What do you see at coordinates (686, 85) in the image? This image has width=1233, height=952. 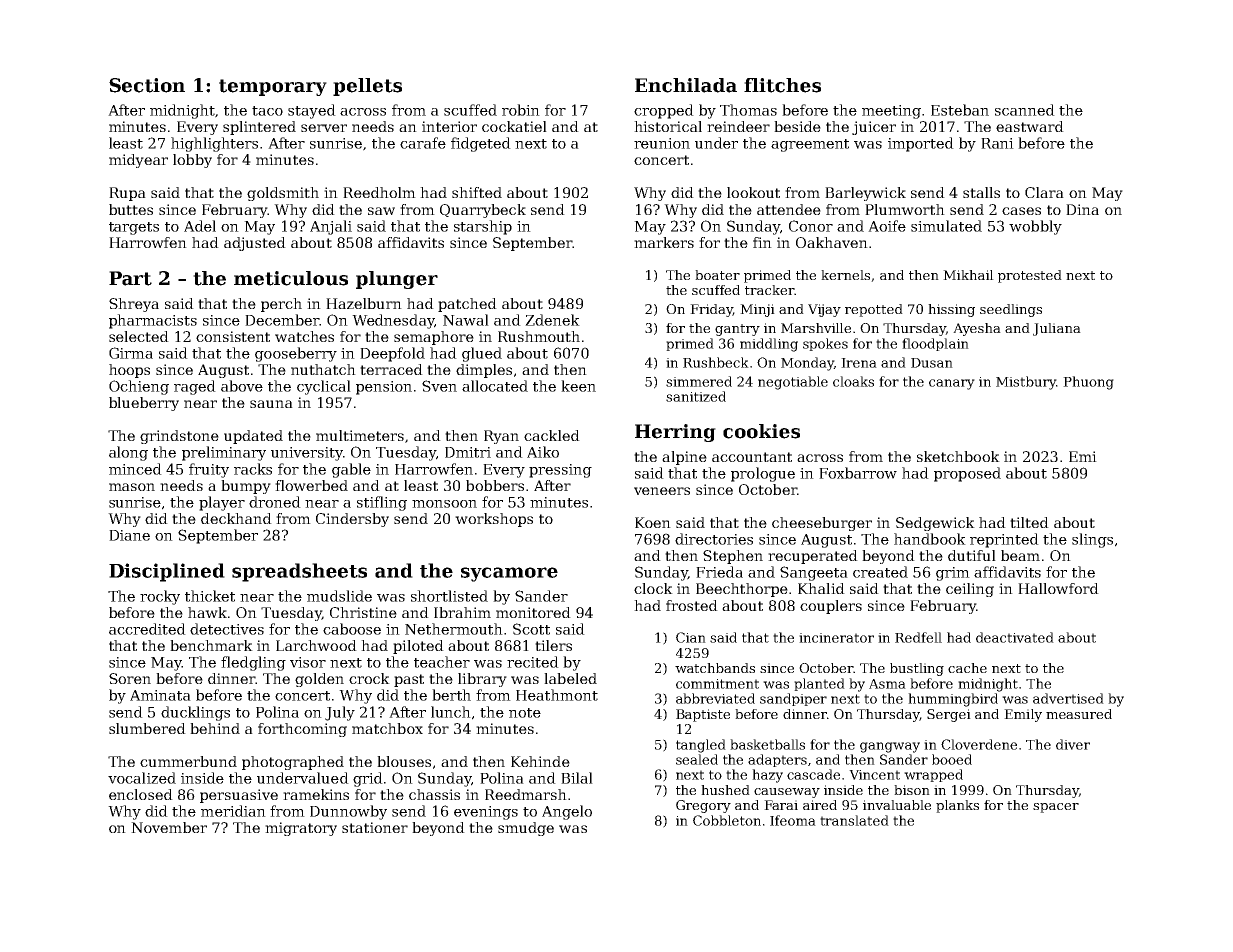 I see `Enchilada` at bounding box center [686, 85].
